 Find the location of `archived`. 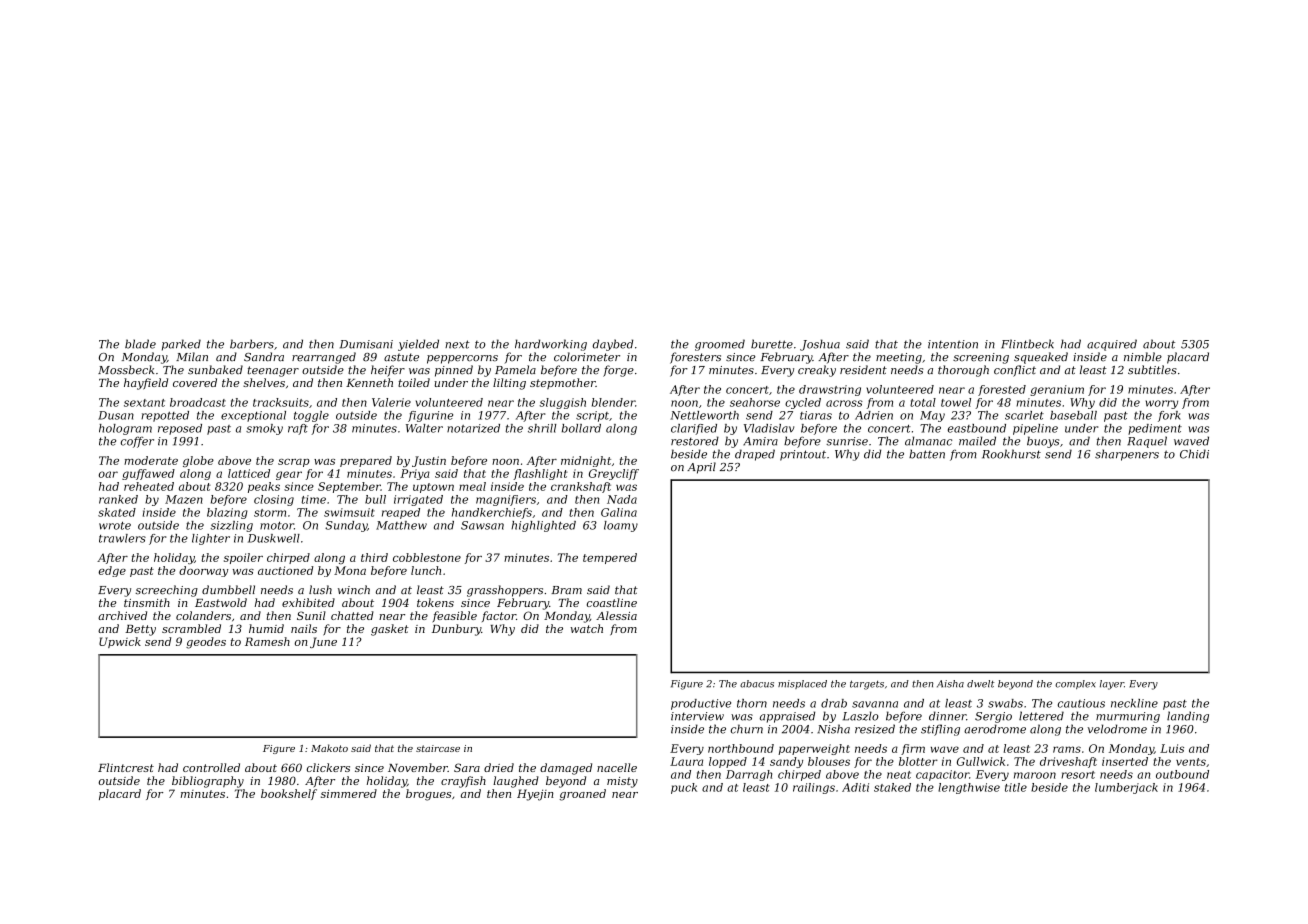

archived is located at coordinates (122, 615).
